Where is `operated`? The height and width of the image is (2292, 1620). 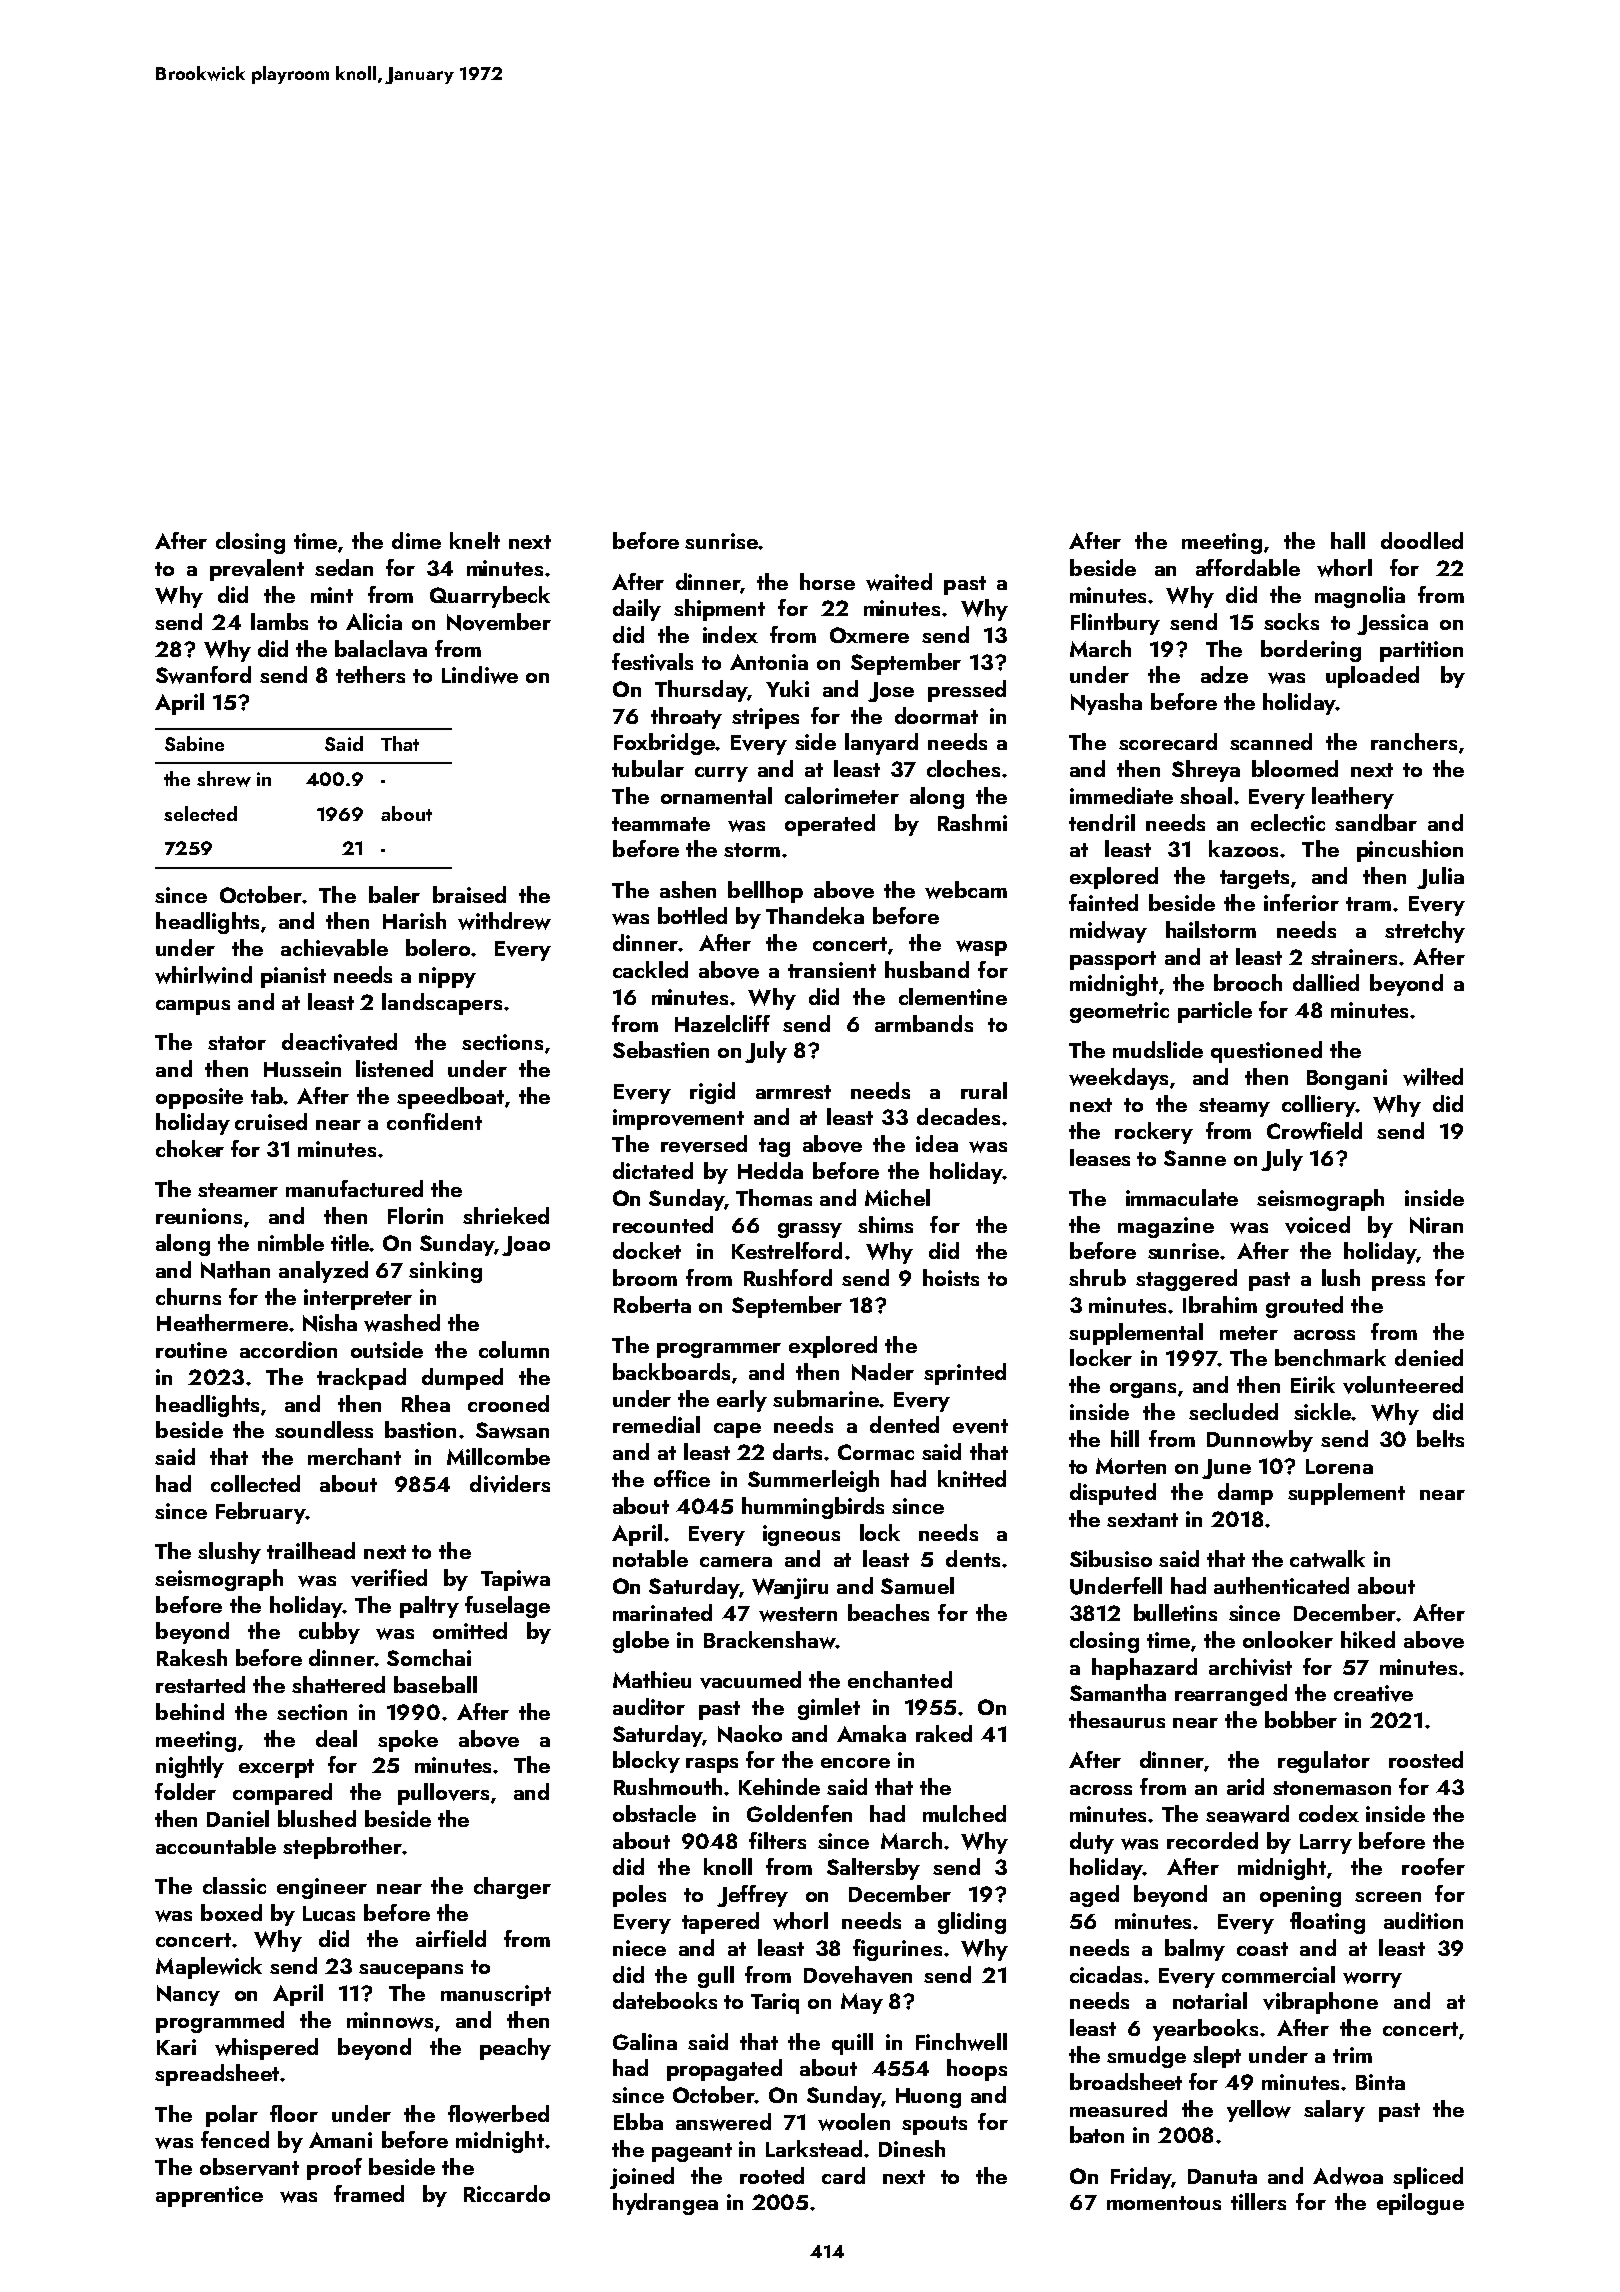
operated is located at coordinates (830, 825).
